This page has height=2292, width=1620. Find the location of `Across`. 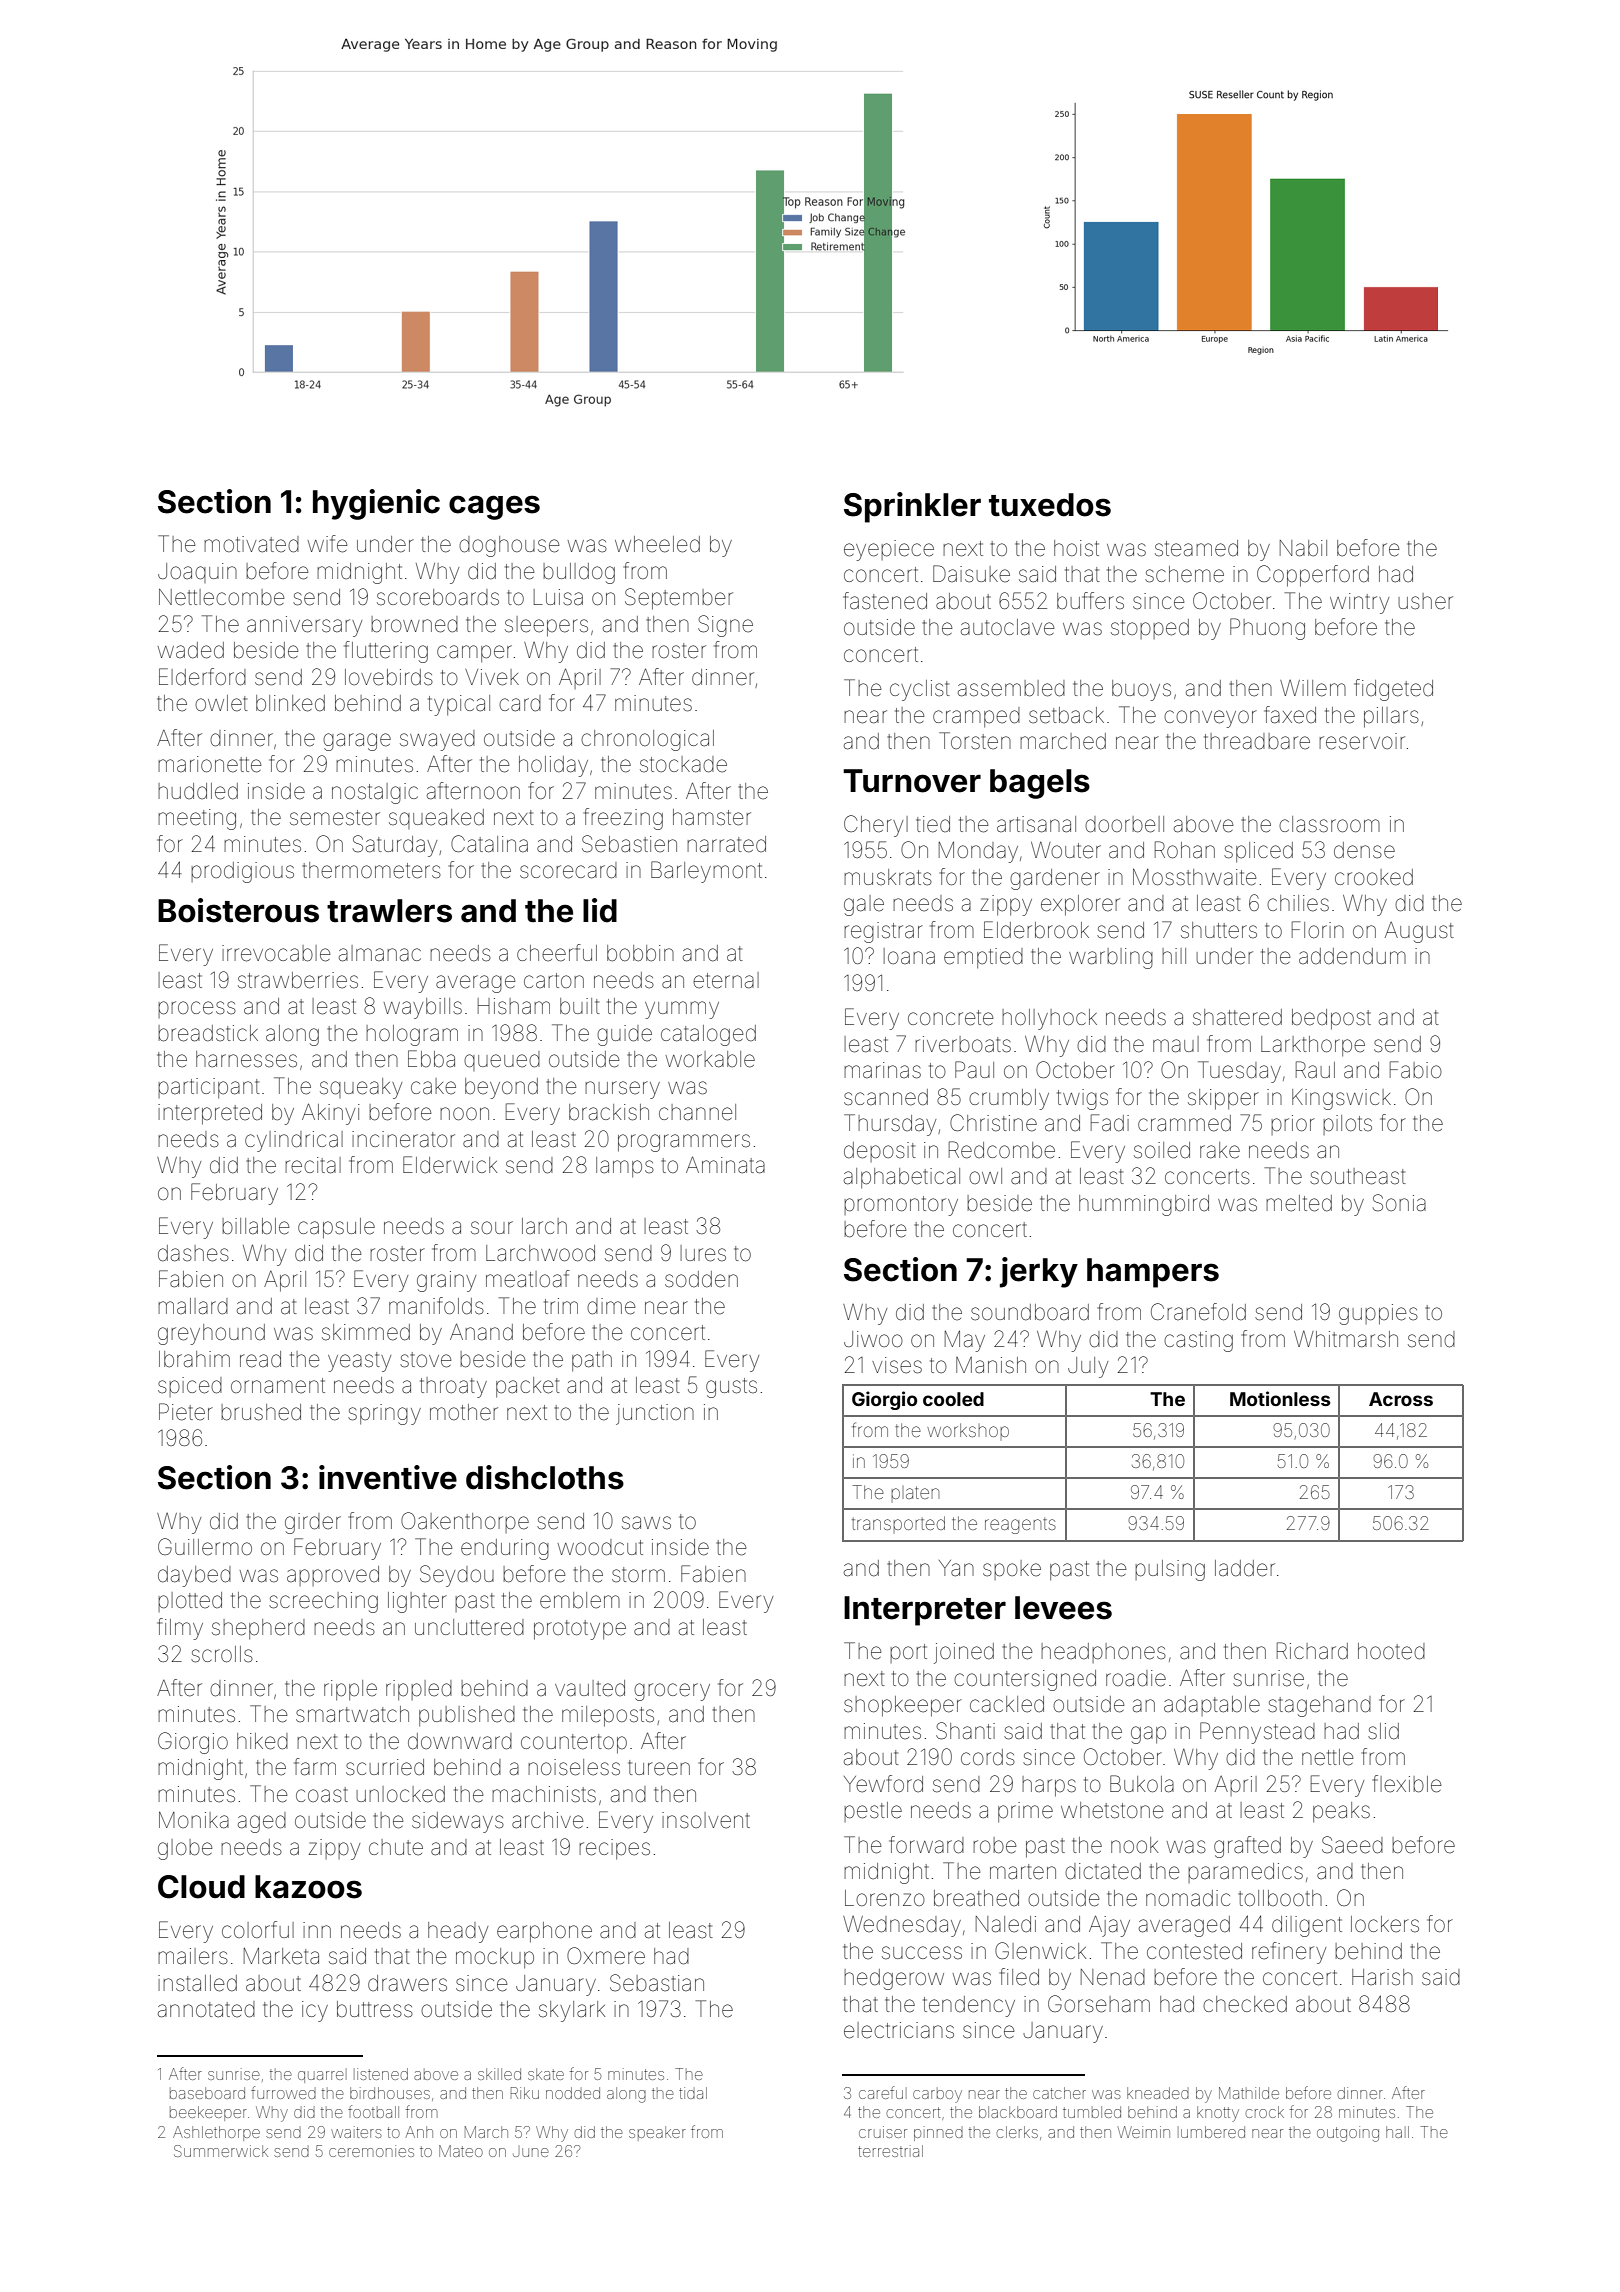

Across is located at coordinates (1401, 1399).
